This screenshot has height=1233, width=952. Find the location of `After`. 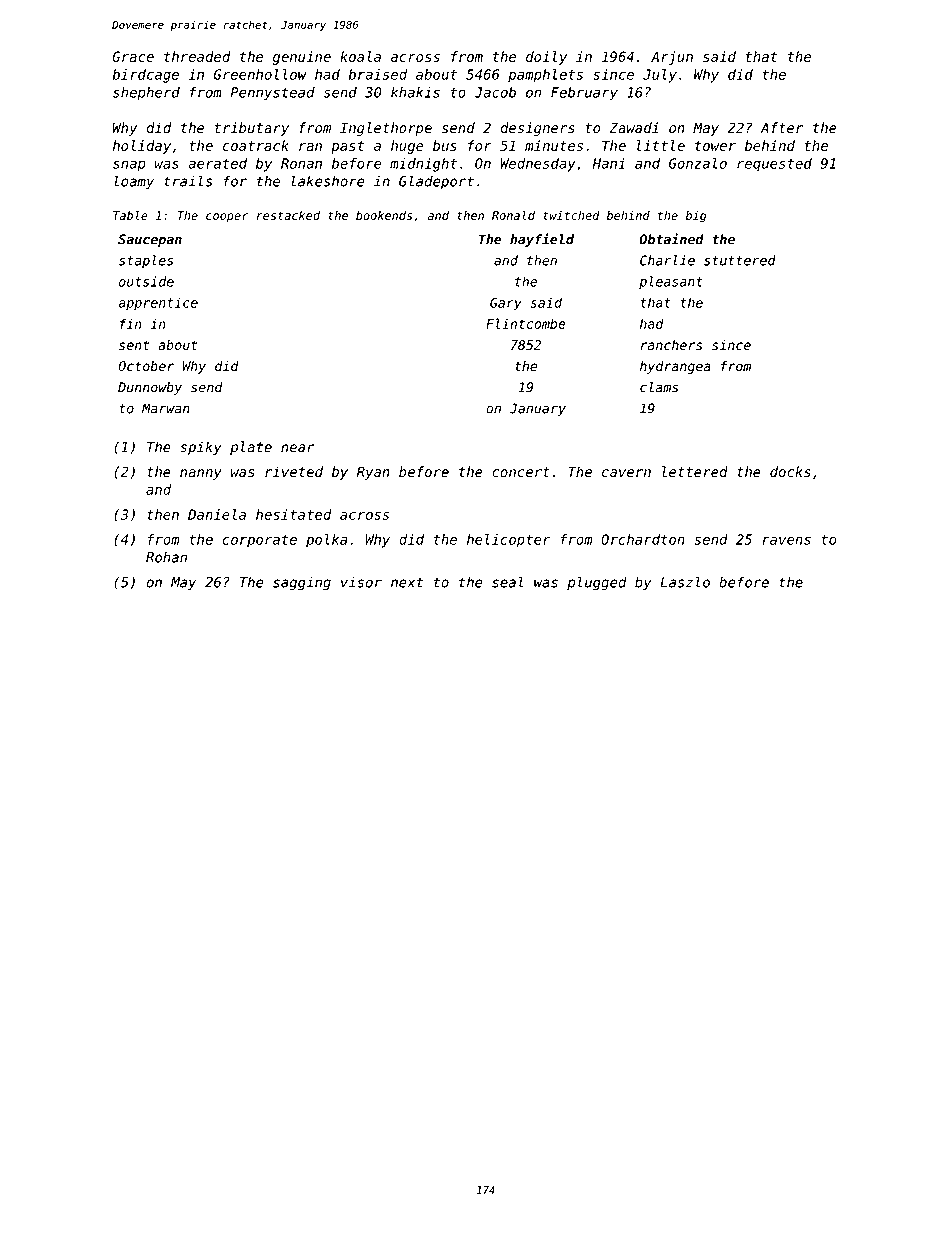

After is located at coordinates (782, 128).
